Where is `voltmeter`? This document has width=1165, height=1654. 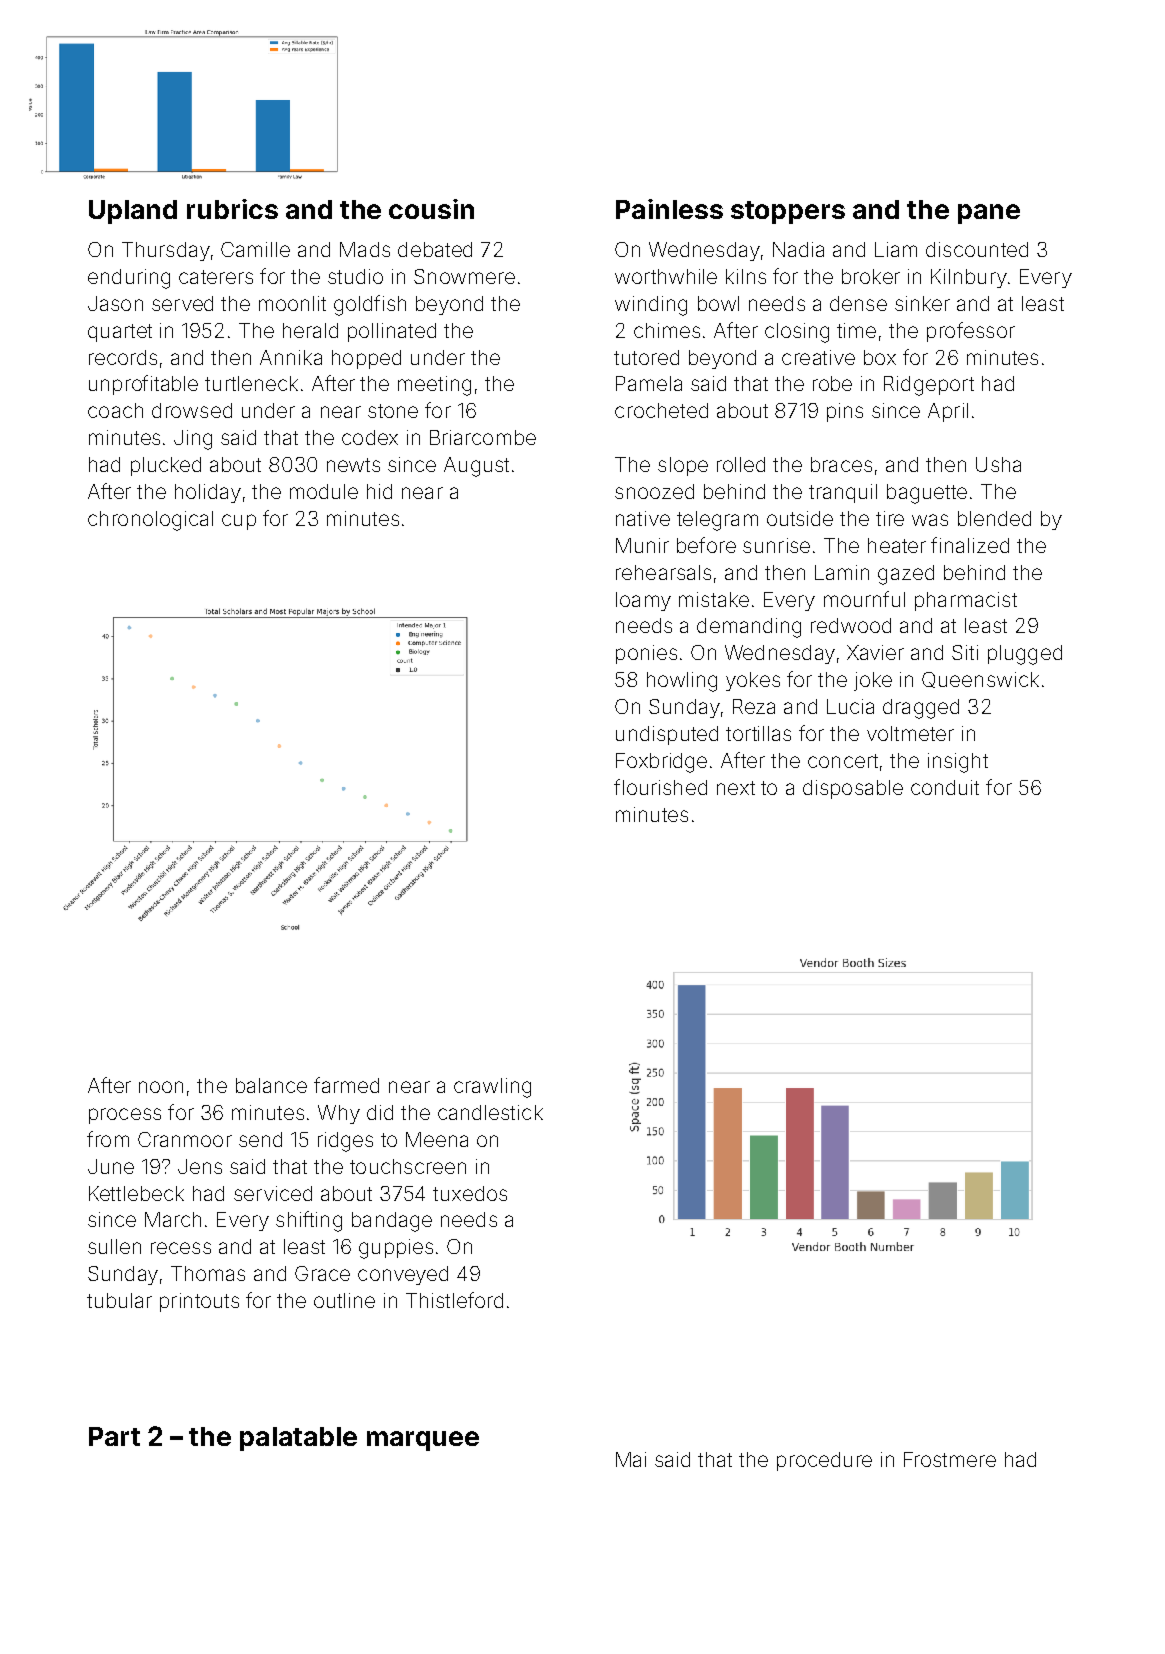 voltmeter is located at coordinates (910, 733).
